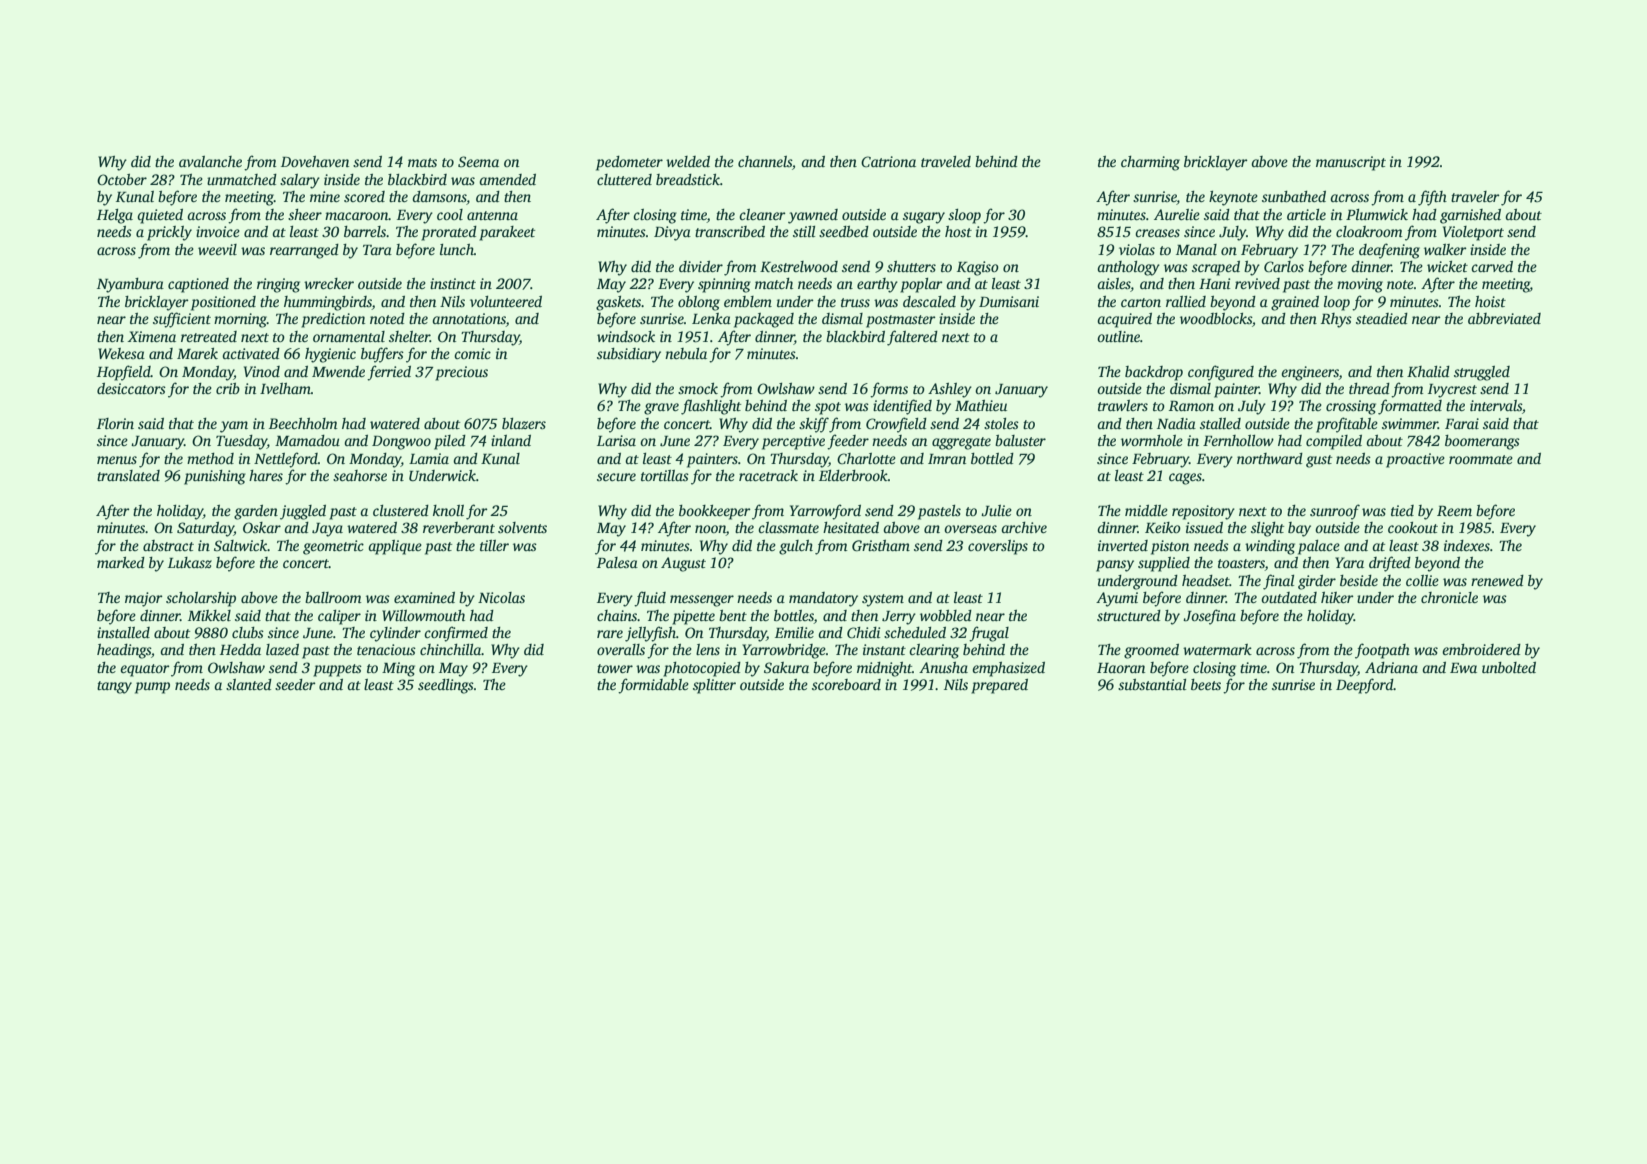 This screenshot has height=1164, width=1647. Describe the element at coordinates (1206, 684) in the screenshot. I see `beets` at that location.
